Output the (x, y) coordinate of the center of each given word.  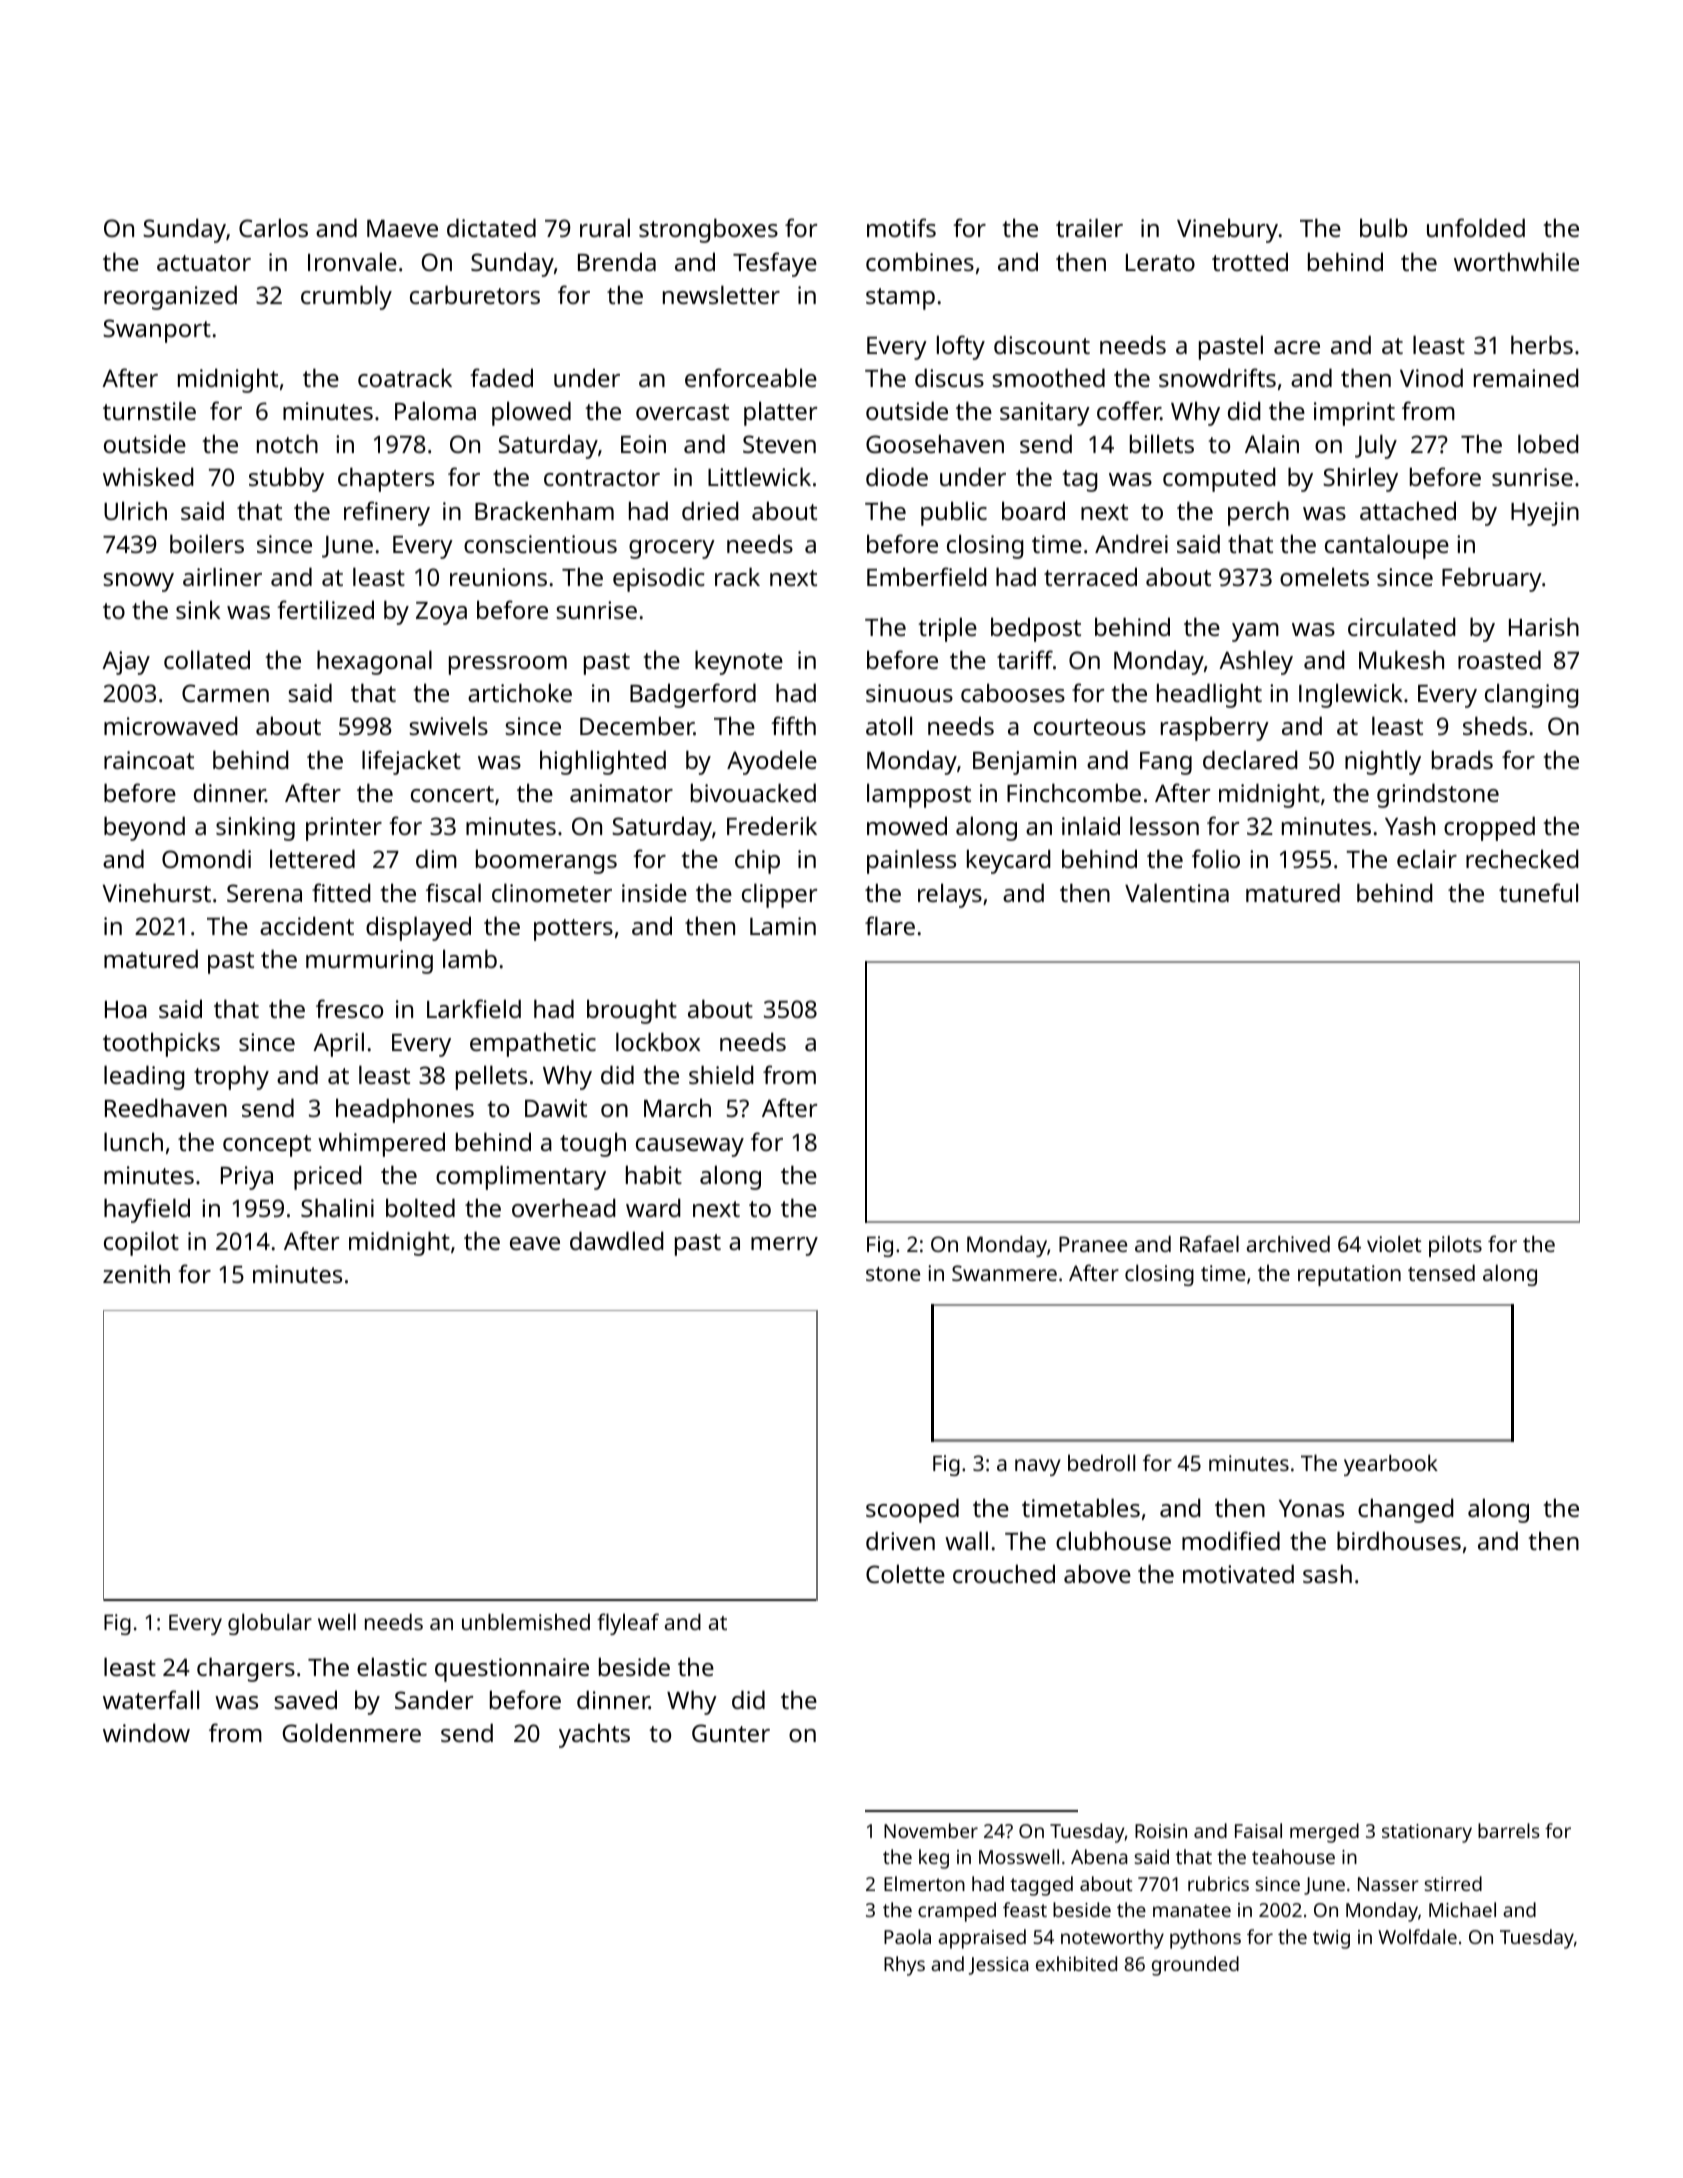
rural (605, 227)
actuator (204, 263)
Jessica (999, 1966)
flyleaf (628, 1624)
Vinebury (1227, 230)
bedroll (1101, 1462)
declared (1250, 759)
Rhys (904, 1966)
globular (270, 1624)
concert (452, 794)
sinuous (909, 693)
